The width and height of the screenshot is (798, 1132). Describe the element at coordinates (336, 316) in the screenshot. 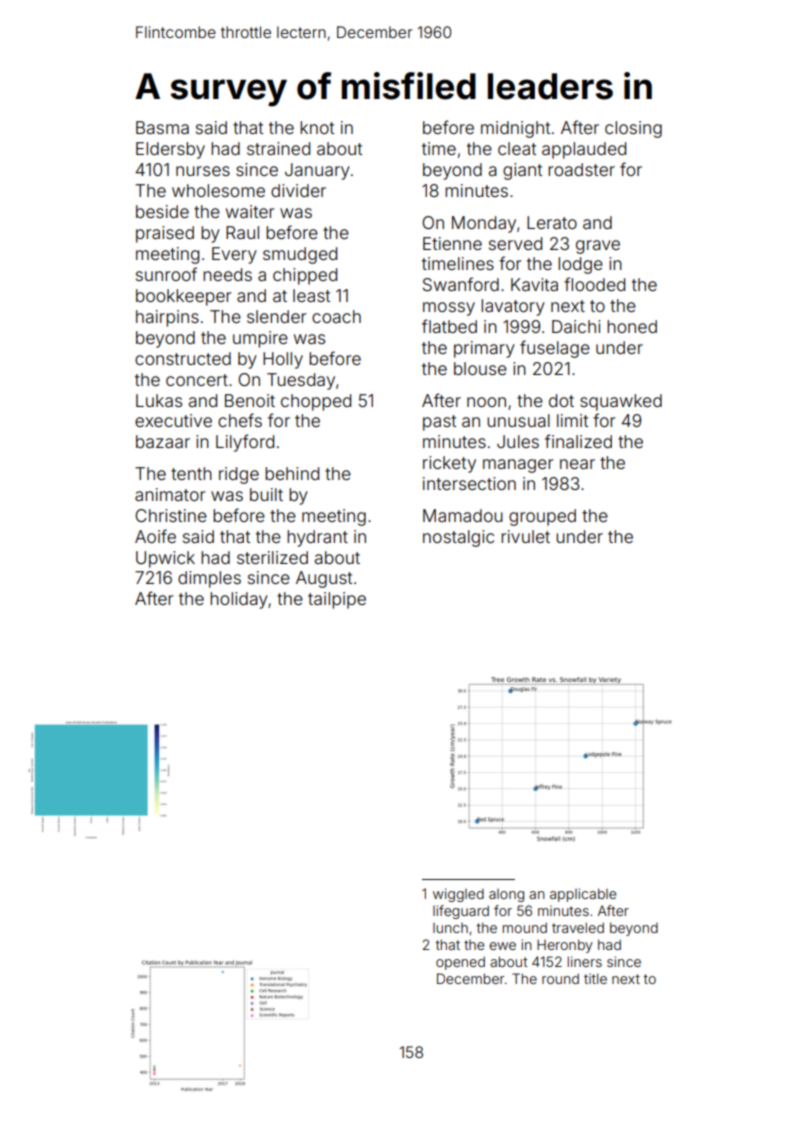

I see `coach` at that location.
